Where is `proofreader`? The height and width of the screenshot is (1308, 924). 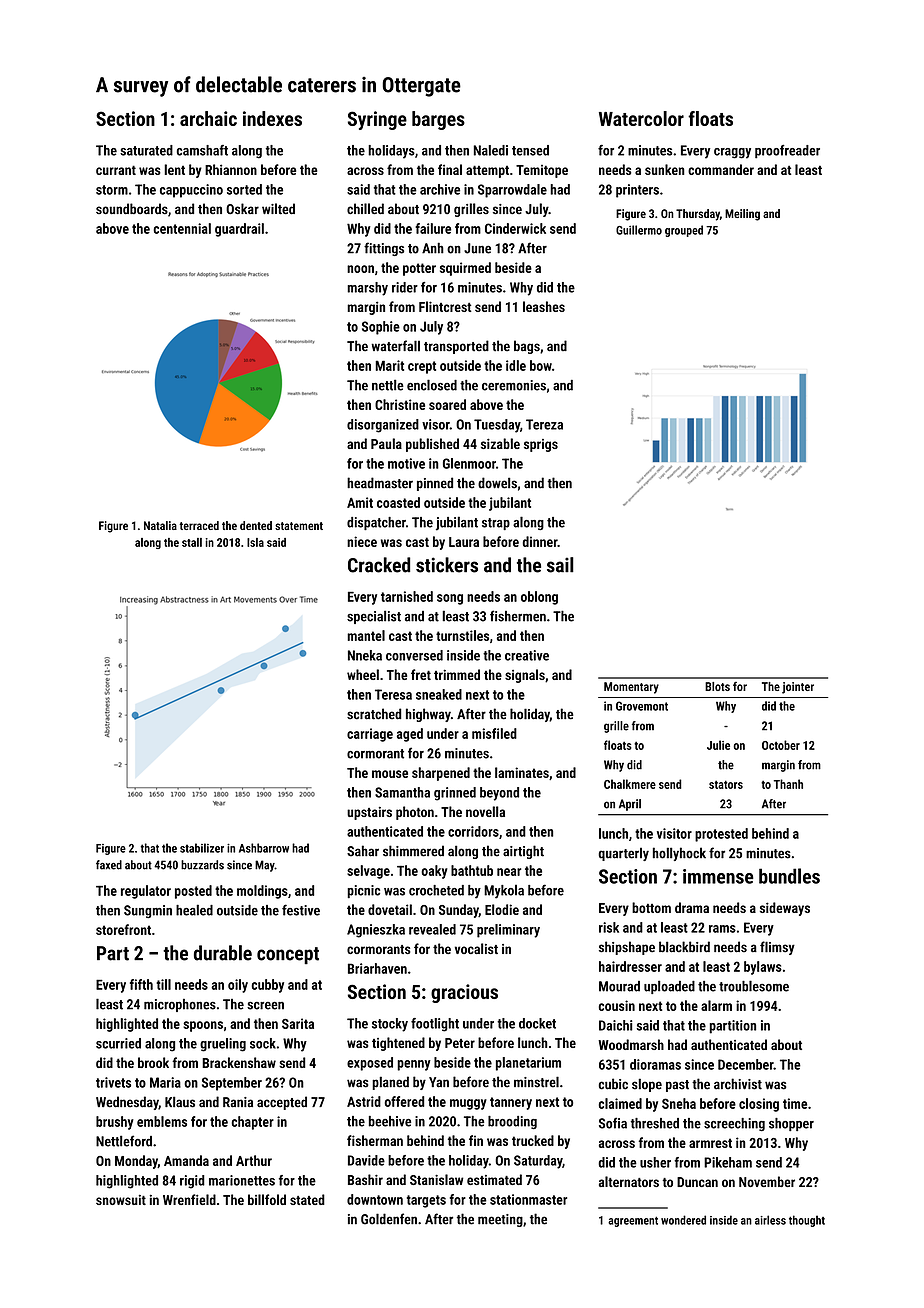
proofreader is located at coordinates (787, 152).
